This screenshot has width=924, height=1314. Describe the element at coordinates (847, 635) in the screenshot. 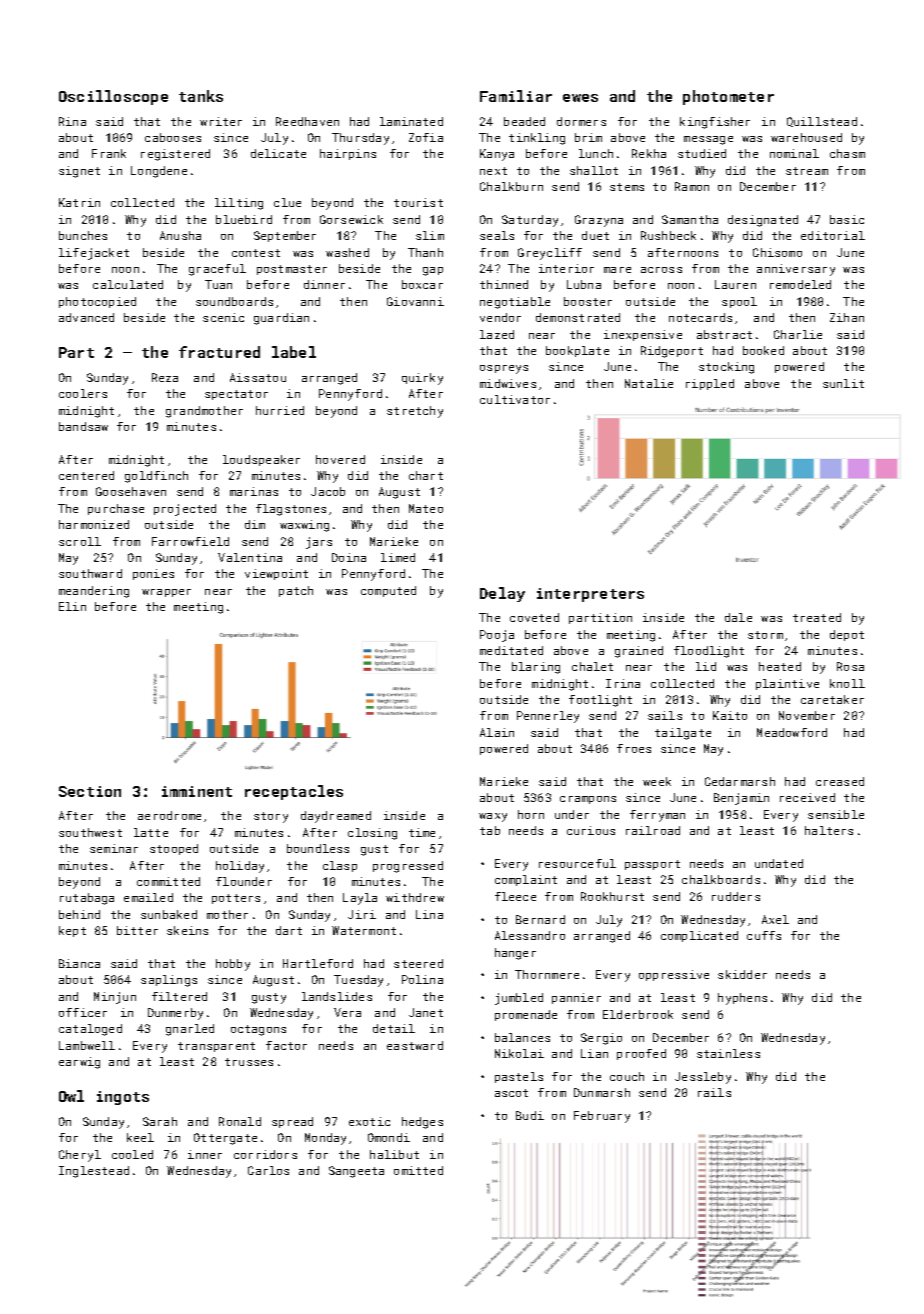

I see `depot` at that location.
